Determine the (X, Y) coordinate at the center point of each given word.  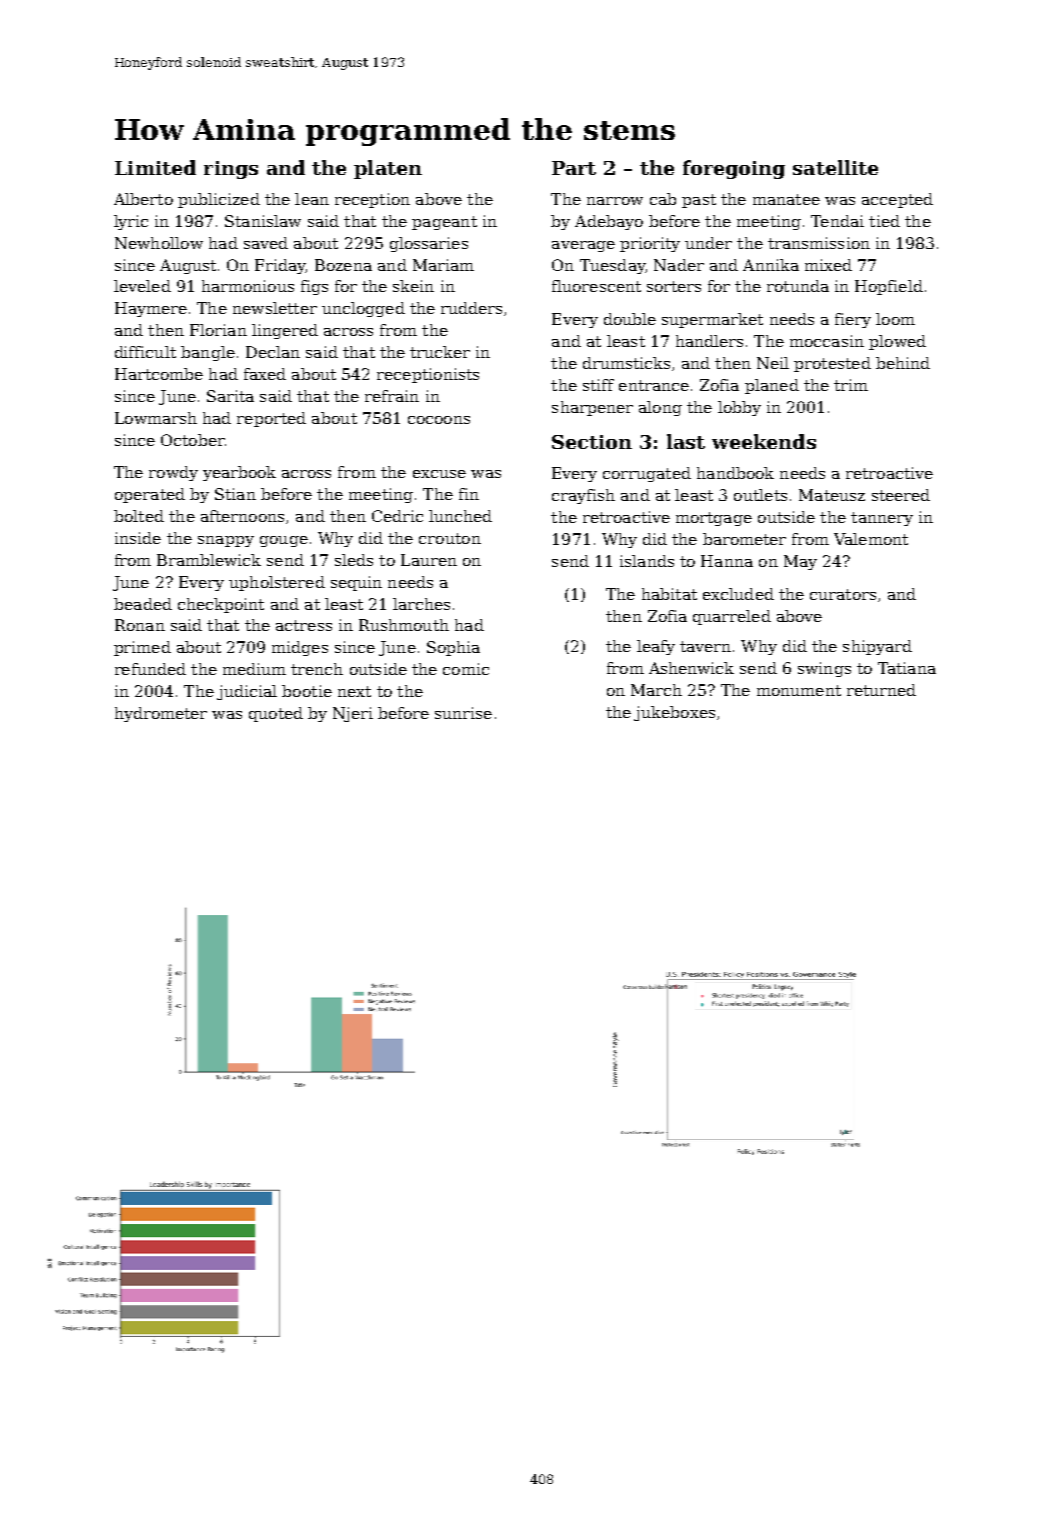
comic (466, 669)
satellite (835, 167)
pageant (444, 223)
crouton (450, 538)
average (583, 246)
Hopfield (889, 287)
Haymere (151, 309)
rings (231, 170)
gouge (284, 541)
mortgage (714, 519)
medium (254, 669)
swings (824, 669)
